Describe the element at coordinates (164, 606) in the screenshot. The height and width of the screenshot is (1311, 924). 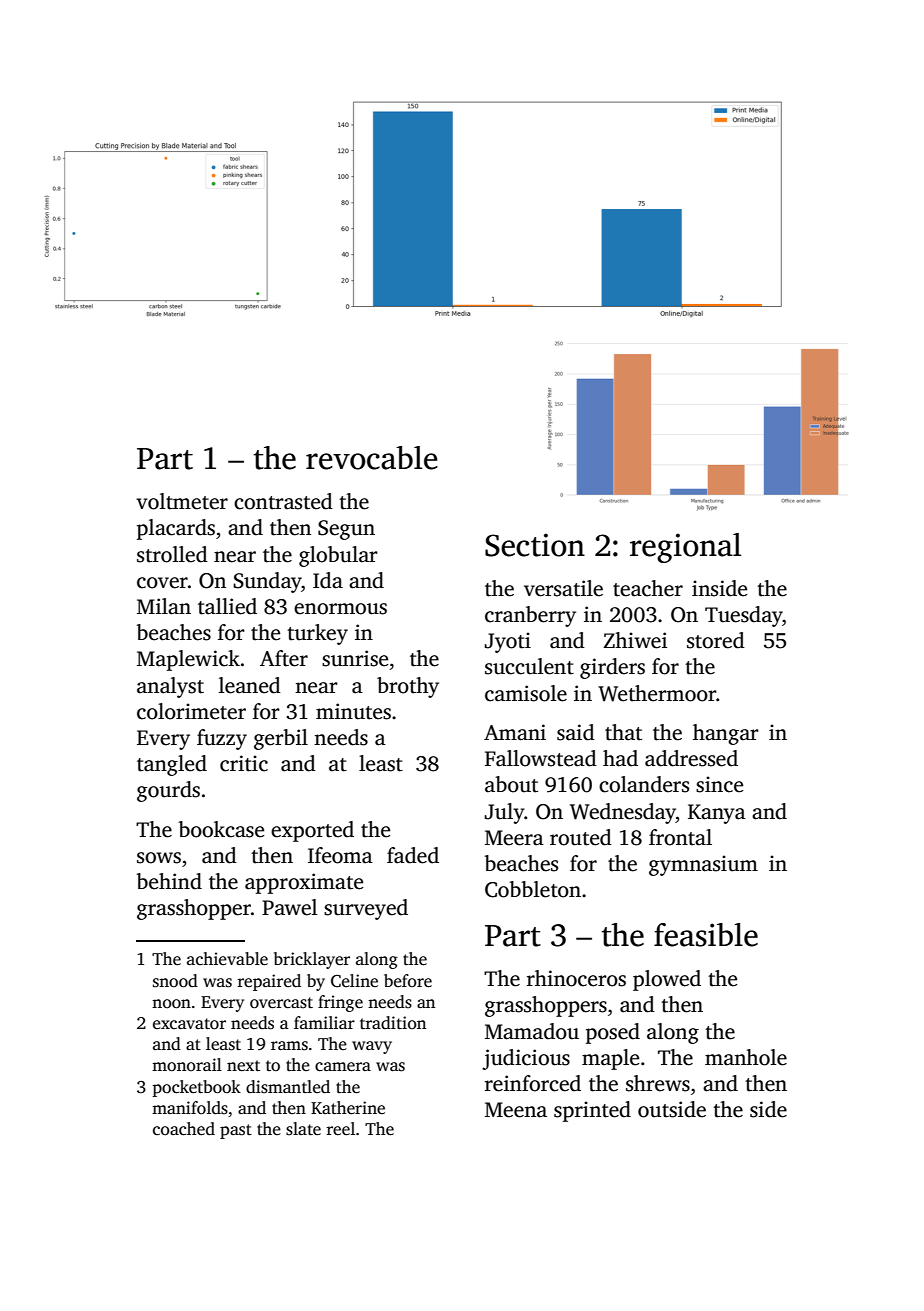
I see `Milan` at that location.
